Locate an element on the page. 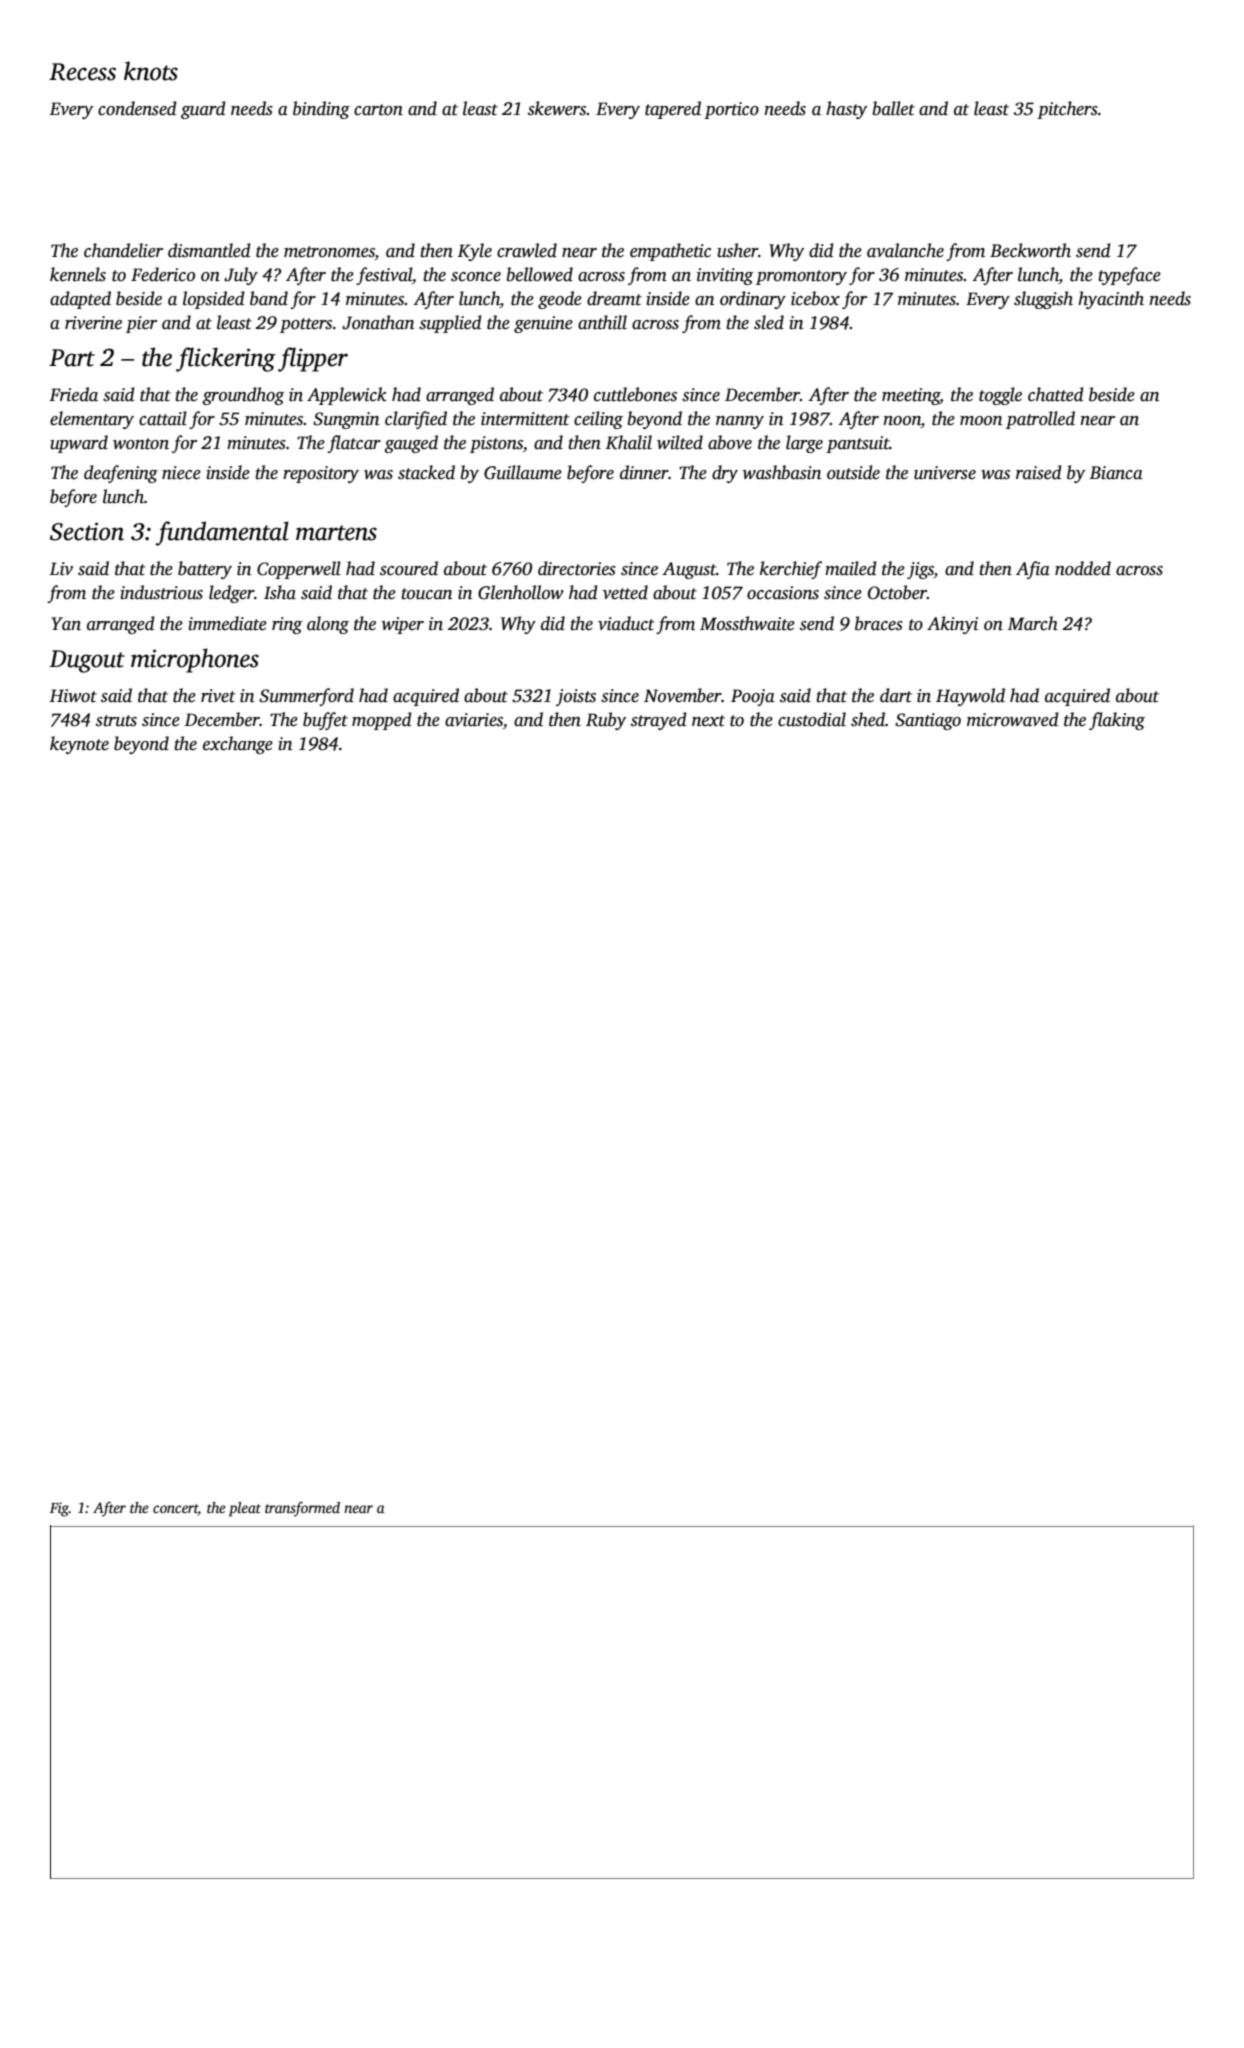 The image size is (1244, 2048). transformed is located at coordinates (302, 1509).
